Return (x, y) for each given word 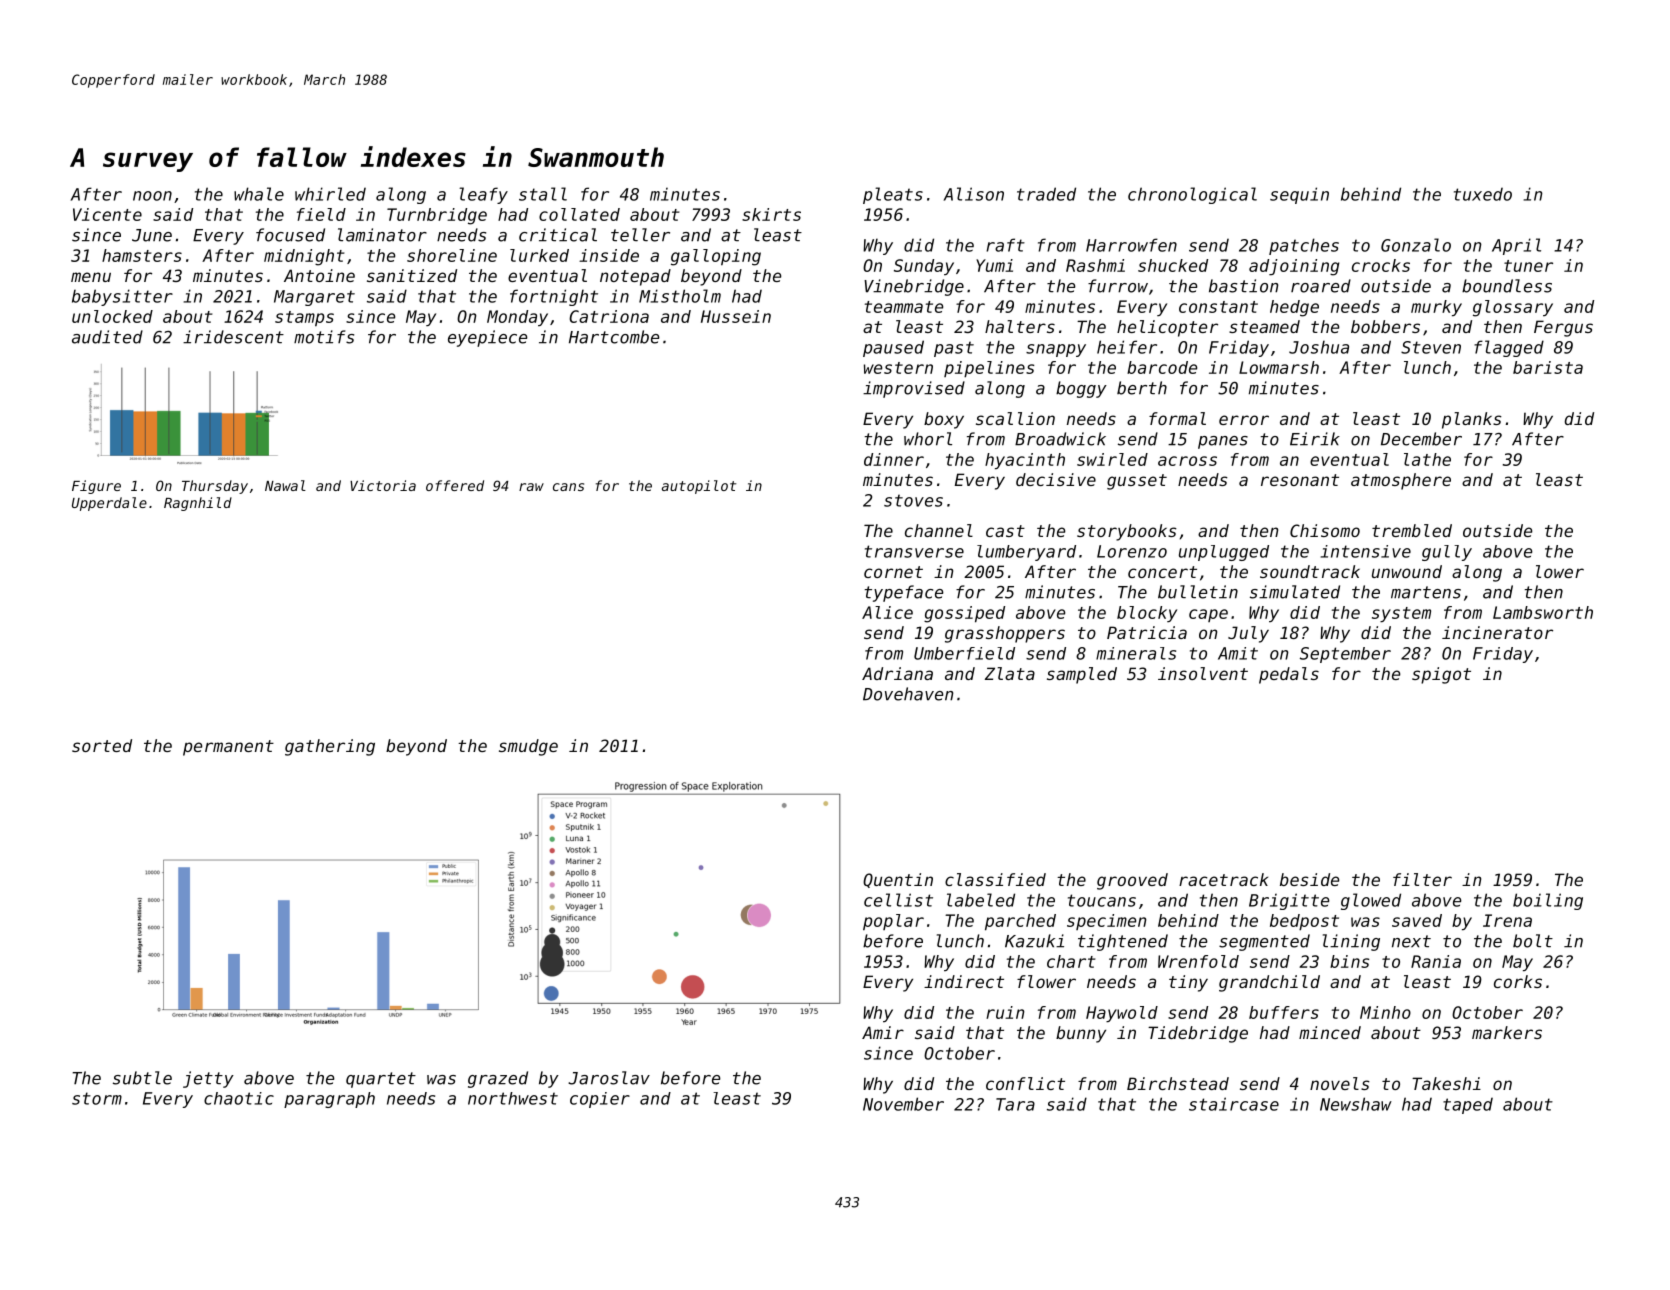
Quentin (898, 880)
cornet (893, 572)
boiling (1548, 901)
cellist (898, 900)
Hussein (736, 316)
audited (107, 337)
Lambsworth (1543, 612)
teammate (904, 307)
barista (1548, 367)
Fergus (1563, 328)
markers (1507, 1032)
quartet (381, 1080)
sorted (102, 745)
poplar (893, 922)
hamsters (142, 255)
